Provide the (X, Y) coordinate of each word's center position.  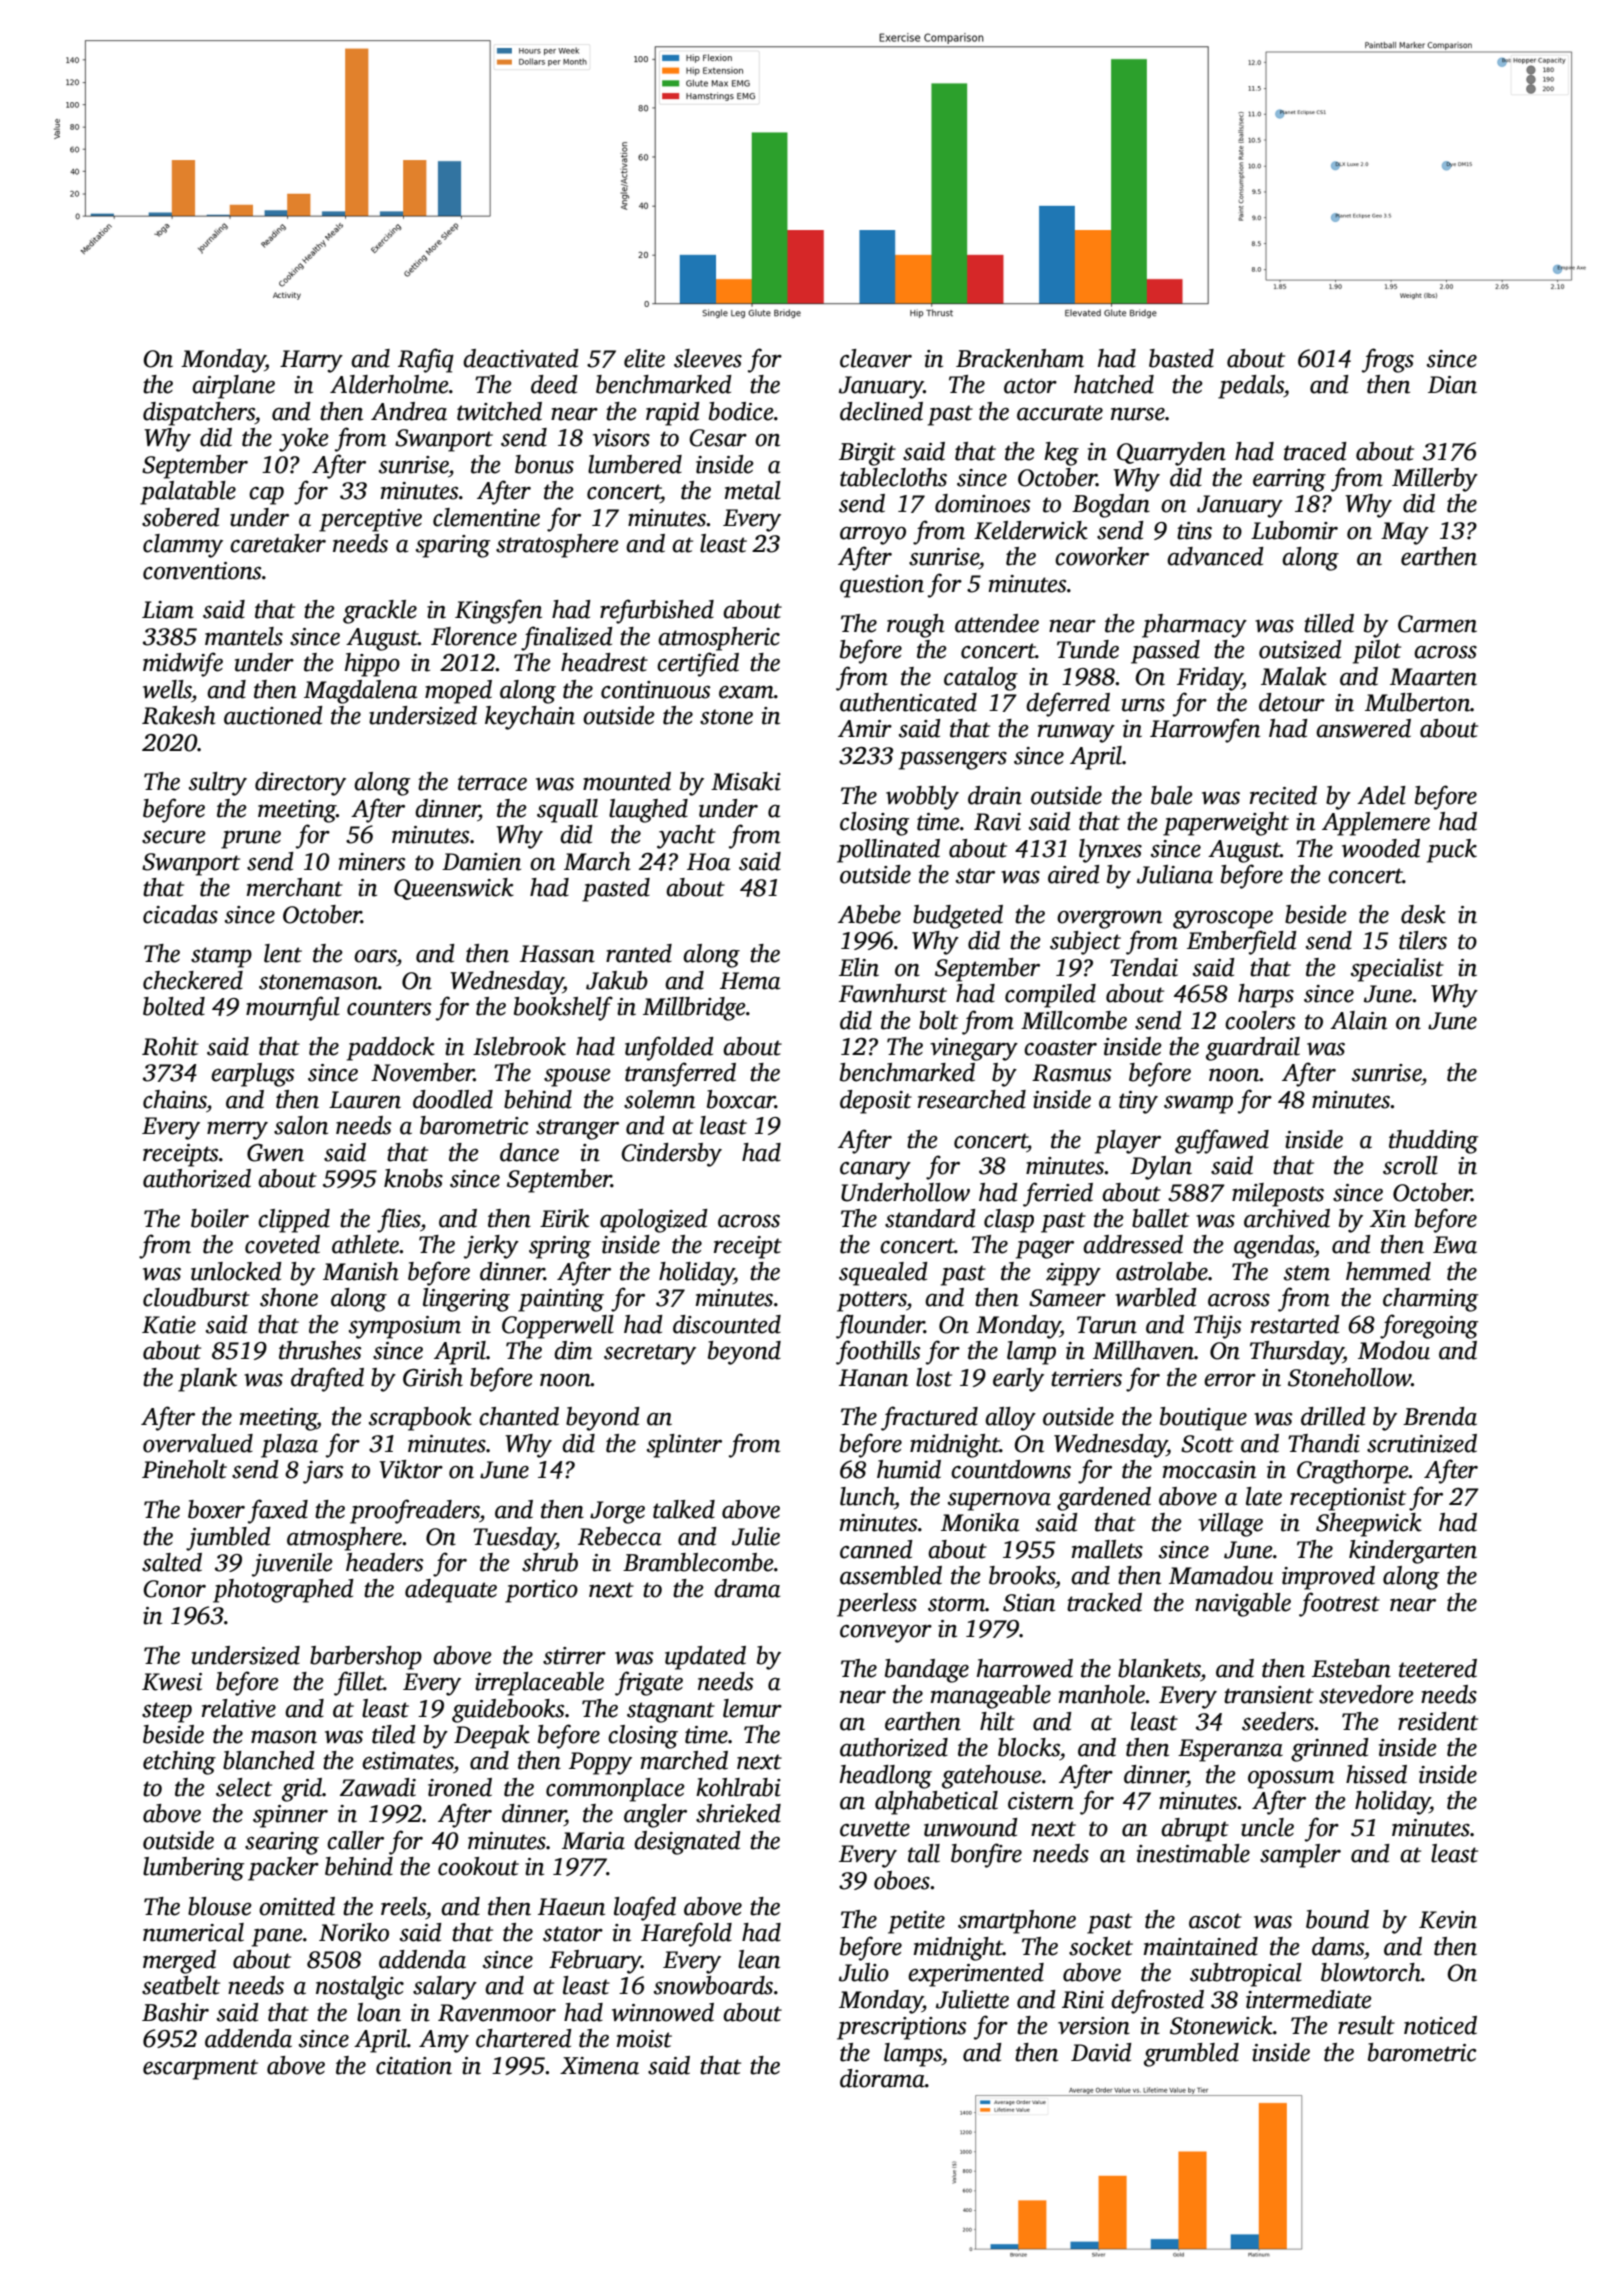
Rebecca (619, 1536)
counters (389, 1008)
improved (1328, 1578)
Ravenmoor (497, 2013)
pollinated (888, 851)
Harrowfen (1205, 730)
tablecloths (893, 477)
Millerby (1435, 480)
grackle (380, 612)
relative (239, 1708)
